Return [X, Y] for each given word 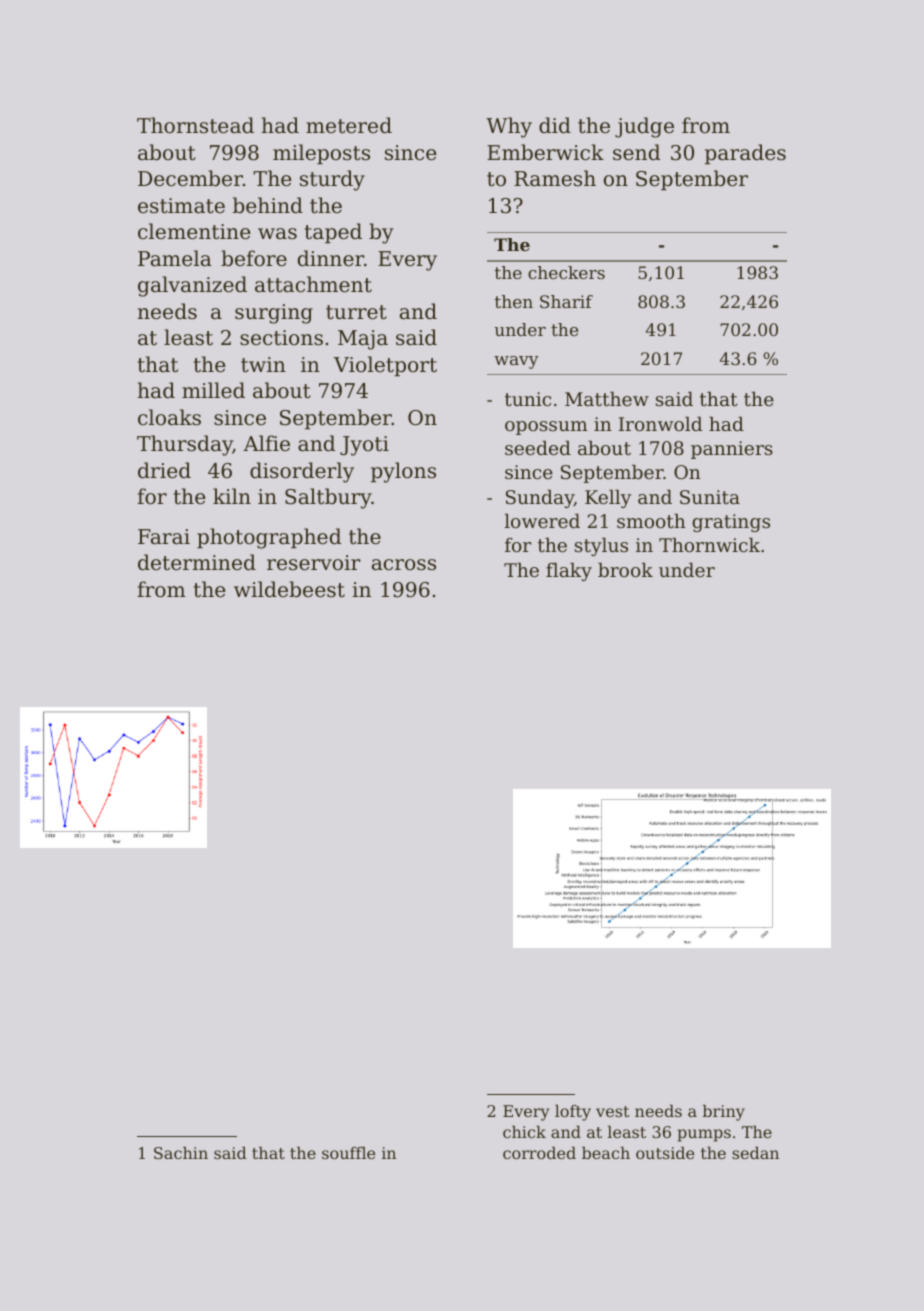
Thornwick [709, 545]
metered [349, 125]
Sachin [181, 1153]
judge [644, 127]
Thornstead [195, 125]
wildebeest [289, 589]
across [404, 565]
